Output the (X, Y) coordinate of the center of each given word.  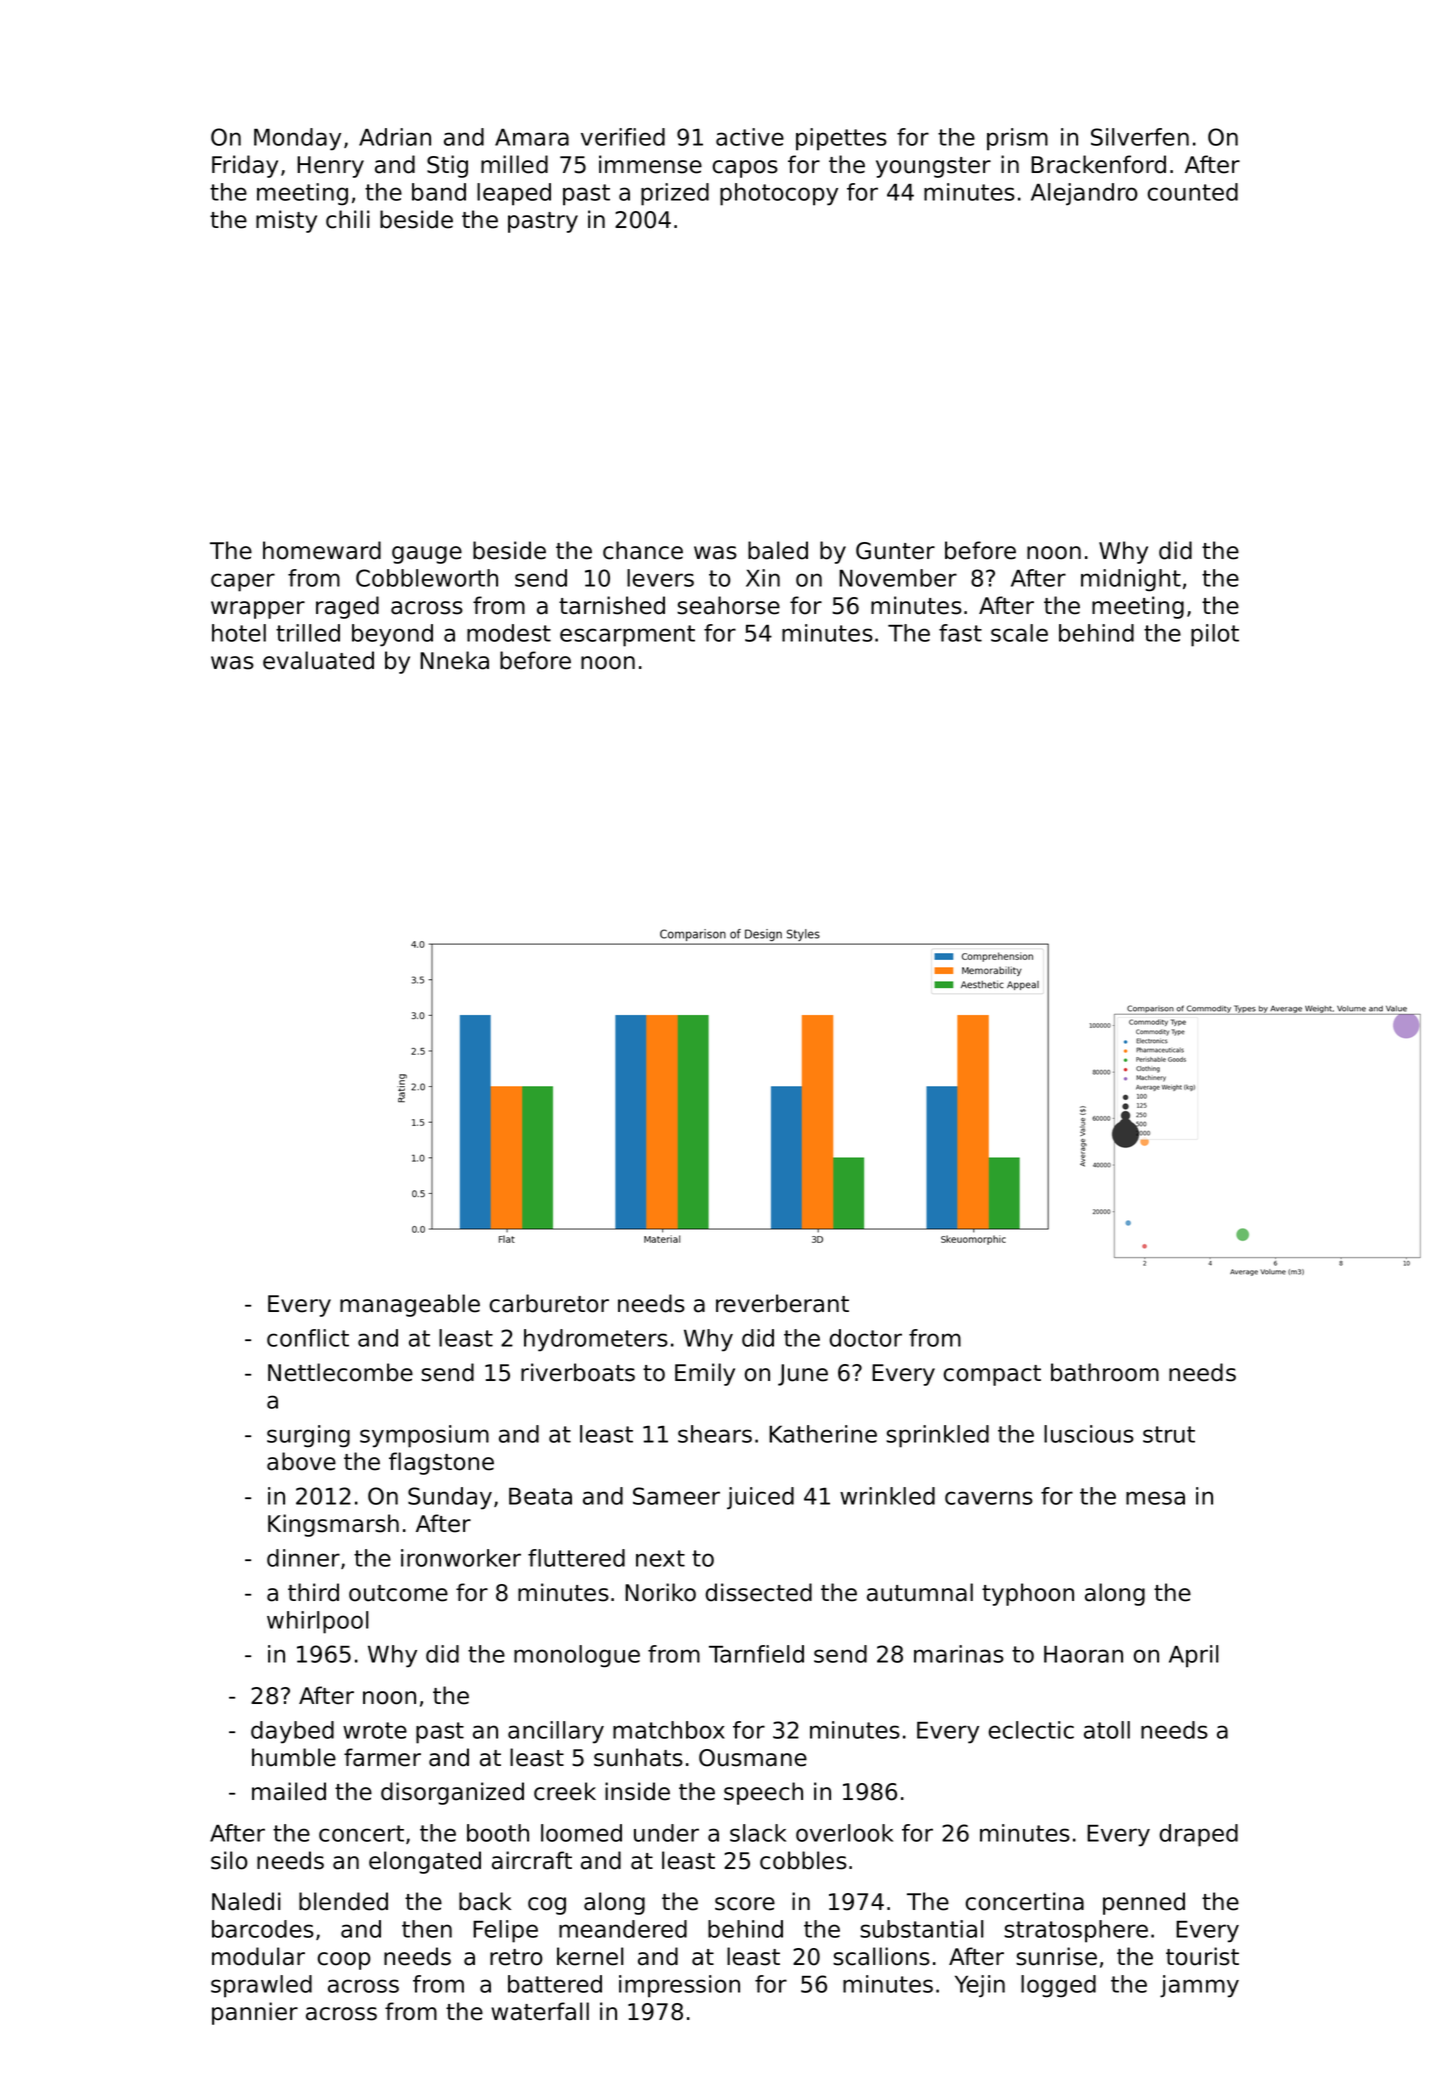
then (427, 1929)
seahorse (728, 605)
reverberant (782, 1303)
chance (643, 550)
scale (1019, 633)
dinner (303, 1558)
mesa (1155, 1498)
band (439, 192)
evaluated (318, 660)
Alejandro (1084, 194)
